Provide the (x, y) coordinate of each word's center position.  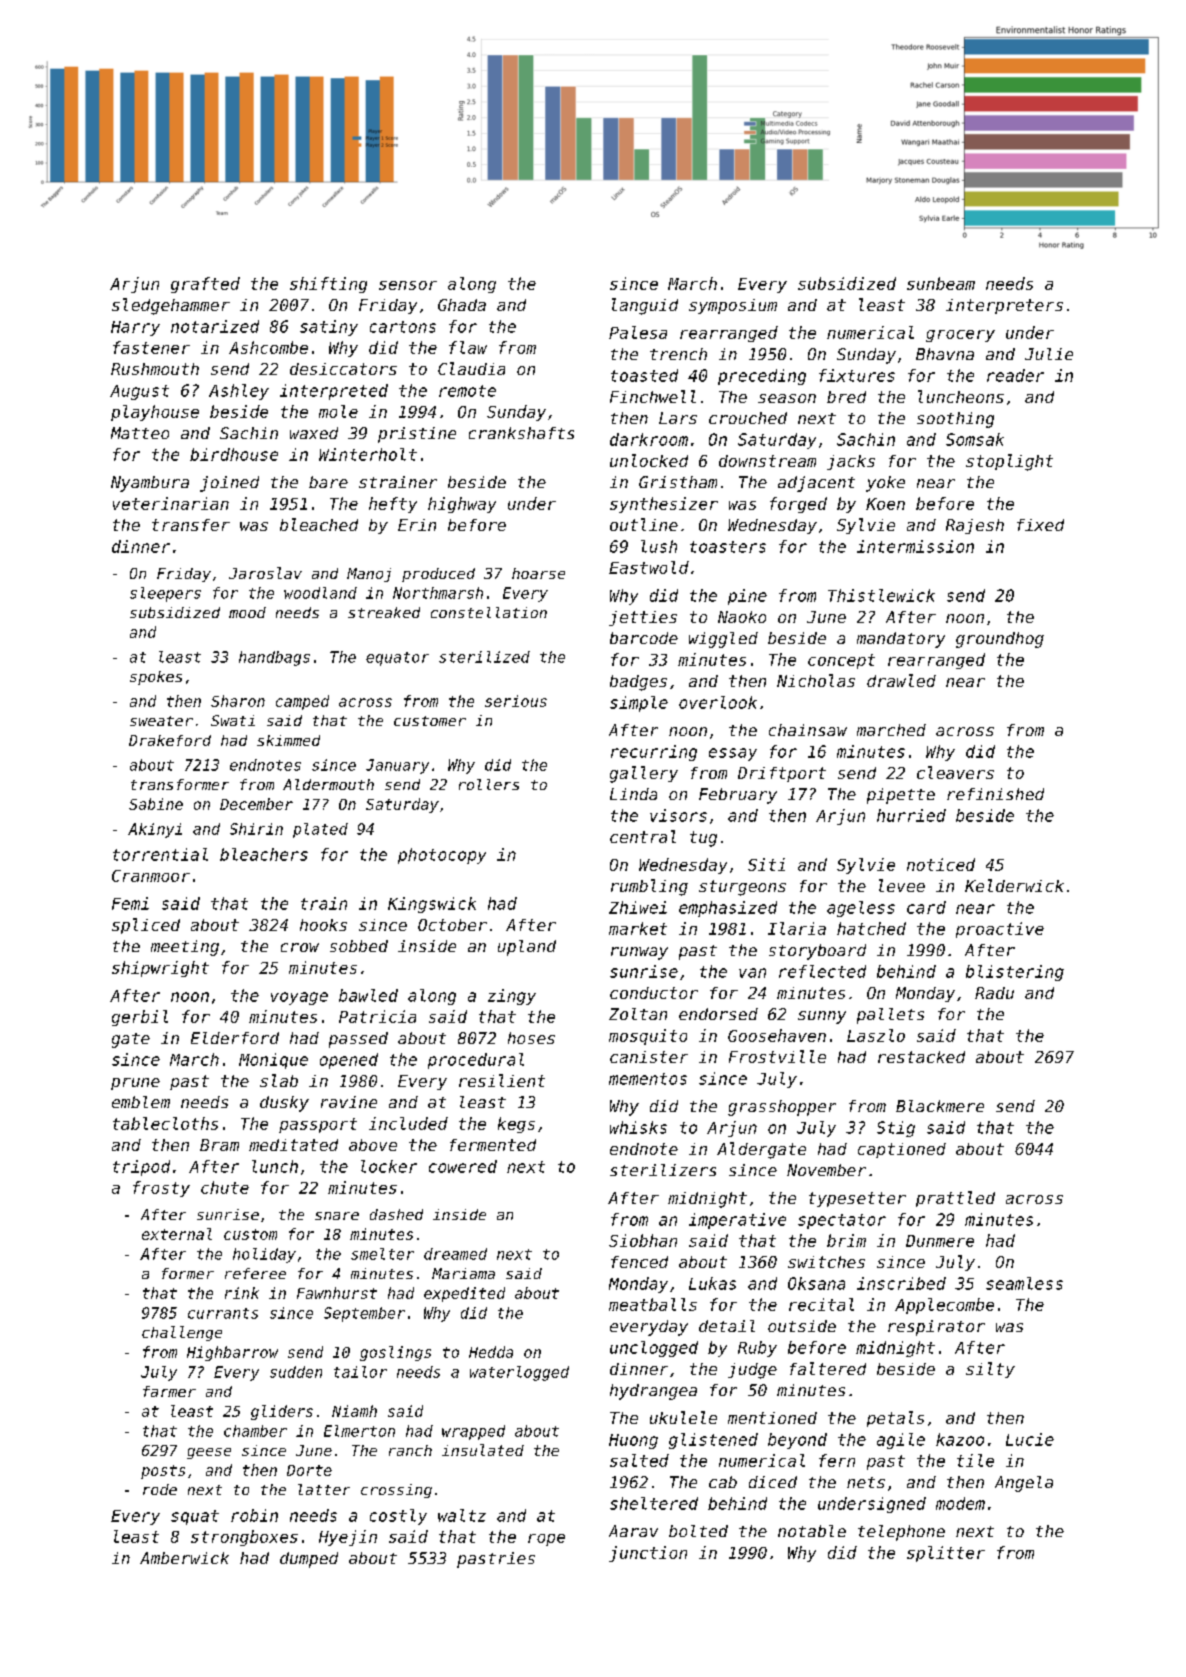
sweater (161, 721)
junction (648, 1554)
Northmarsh (438, 593)
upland (527, 948)
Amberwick (184, 1558)
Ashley (239, 392)
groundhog (1000, 640)
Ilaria (797, 928)
